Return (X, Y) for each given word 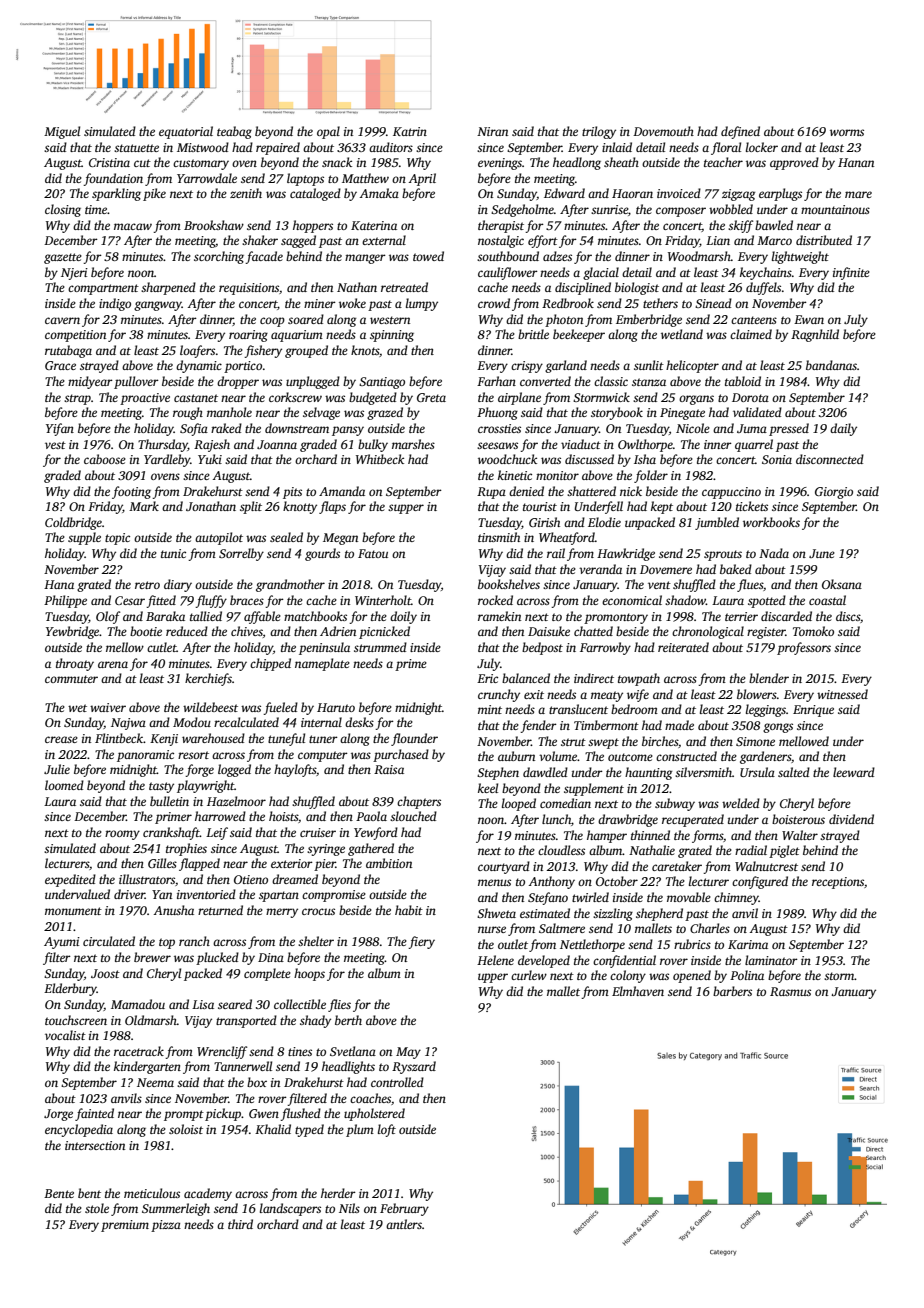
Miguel (62, 132)
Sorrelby (241, 554)
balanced (526, 678)
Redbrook (568, 303)
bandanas (831, 365)
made (679, 725)
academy (208, 1194)
